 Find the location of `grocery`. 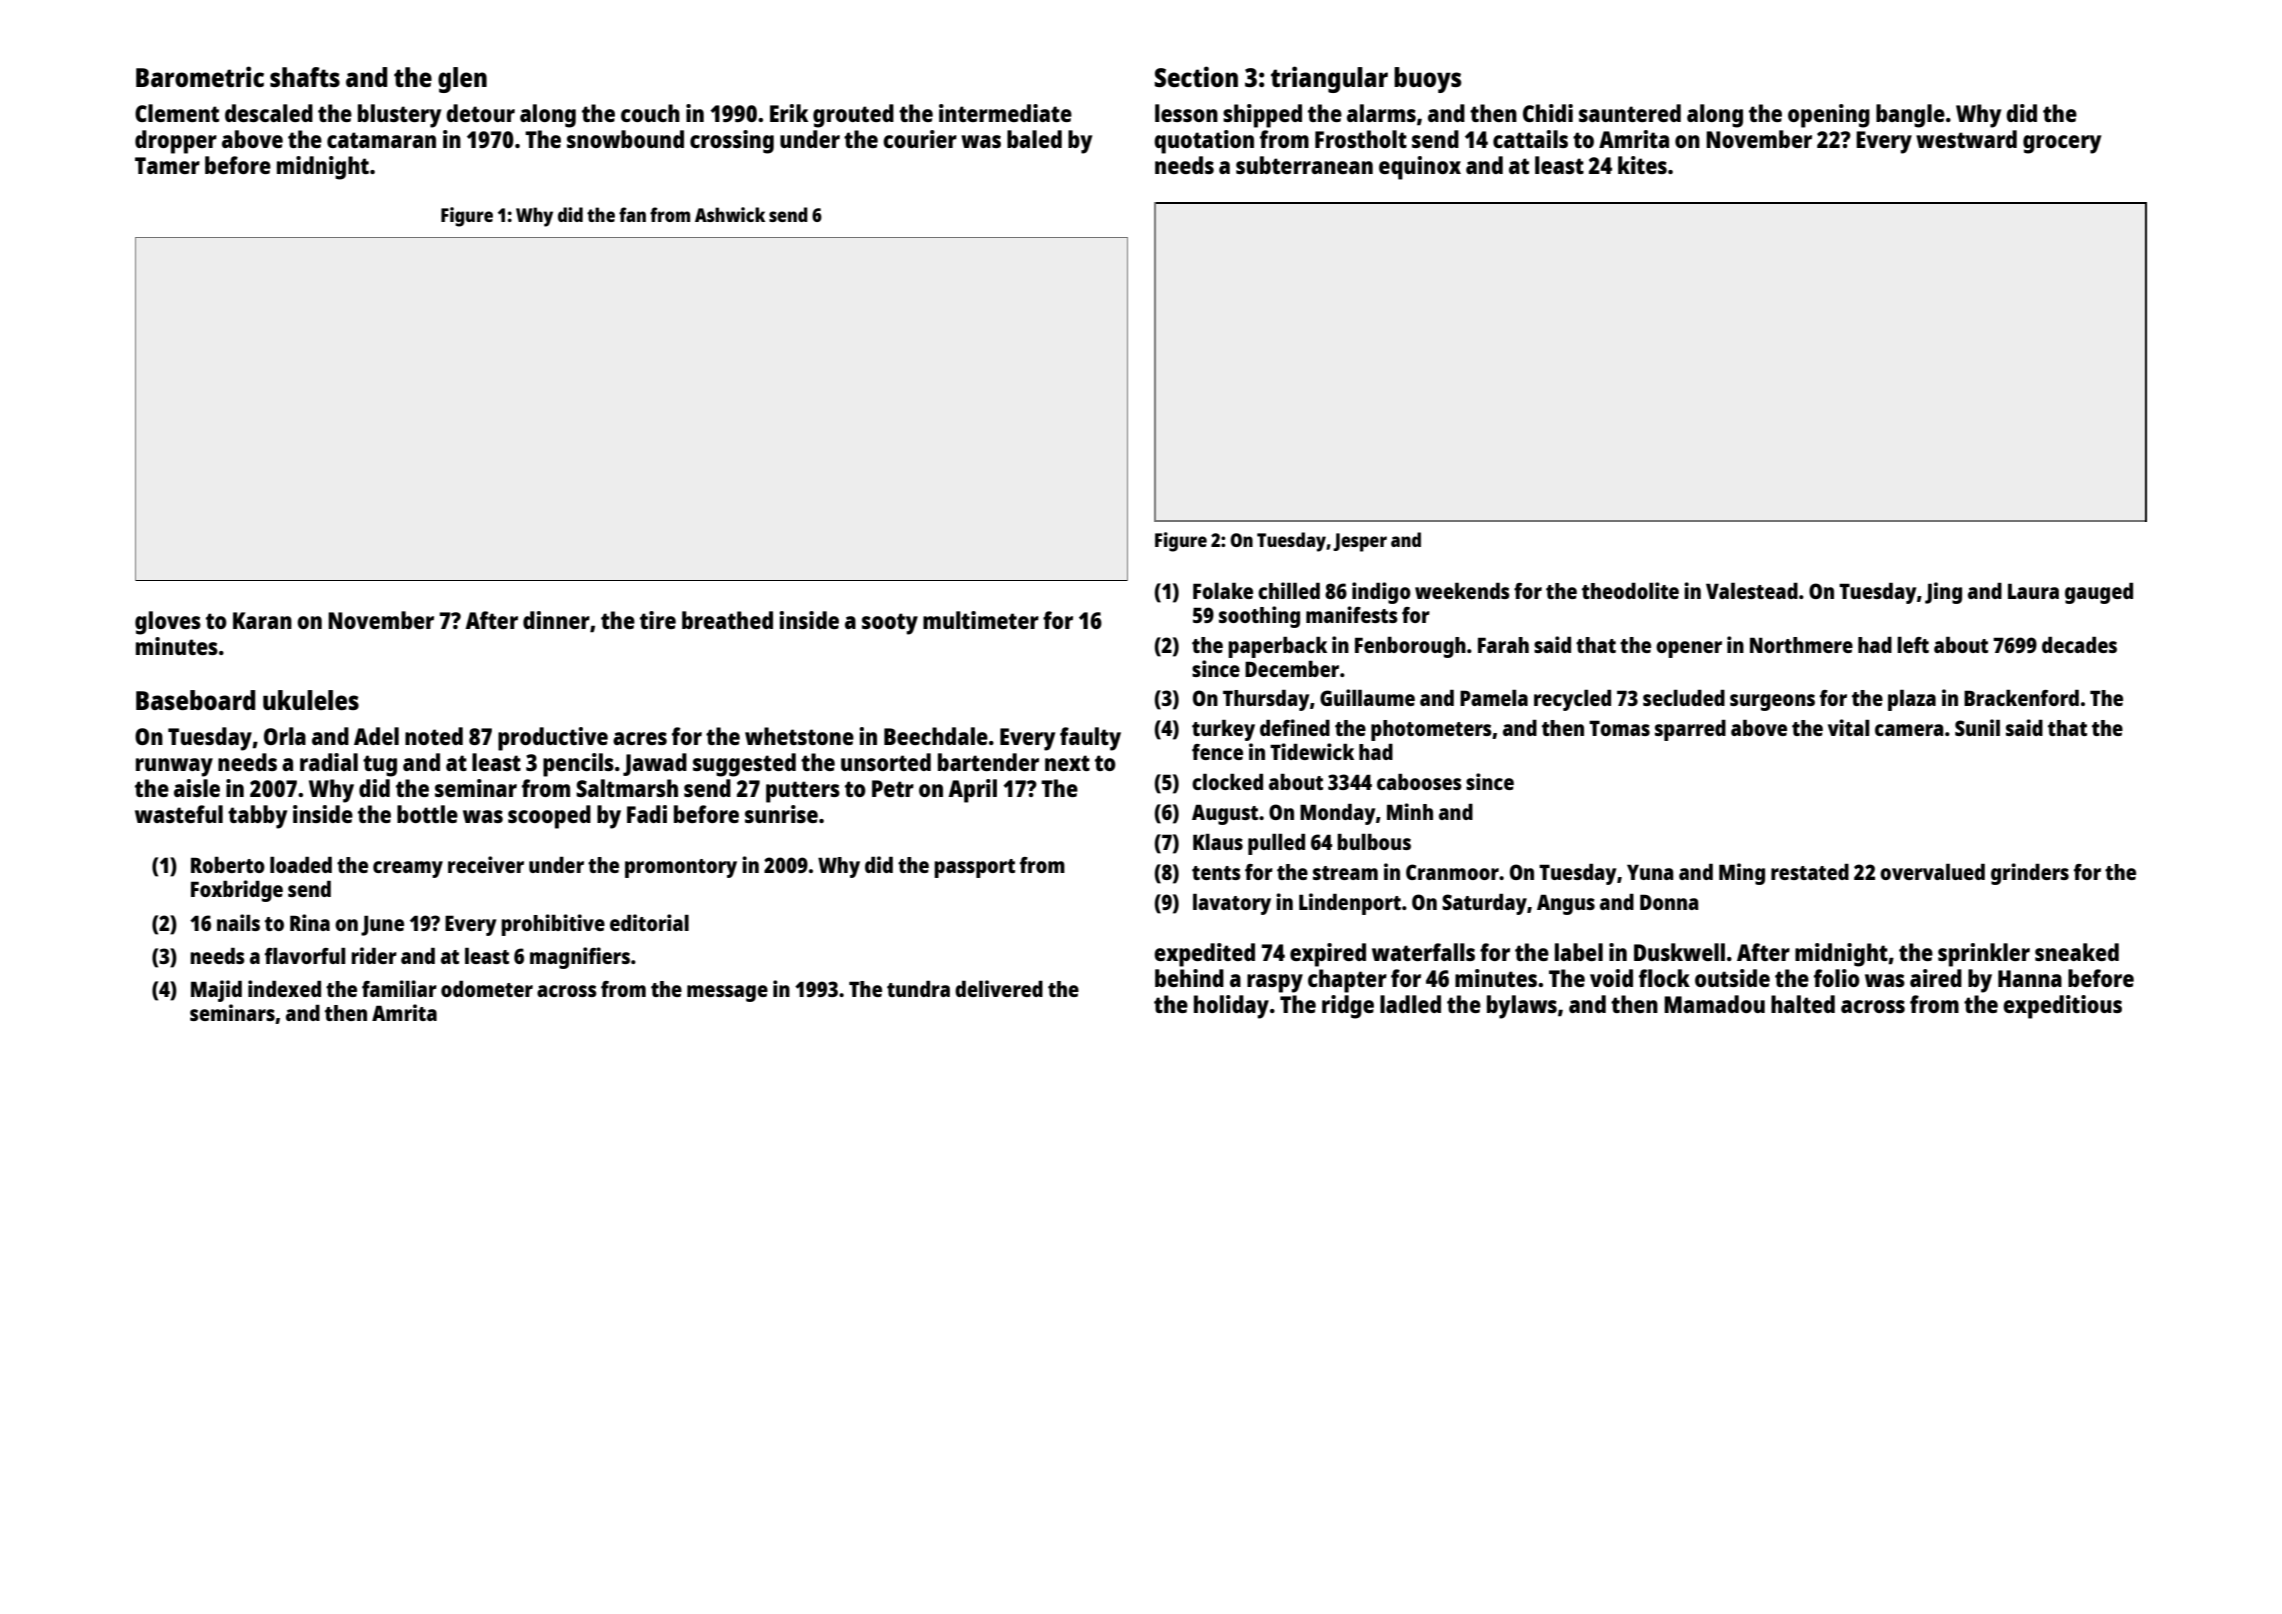

grocery is located at coordinates (2062, 144).
